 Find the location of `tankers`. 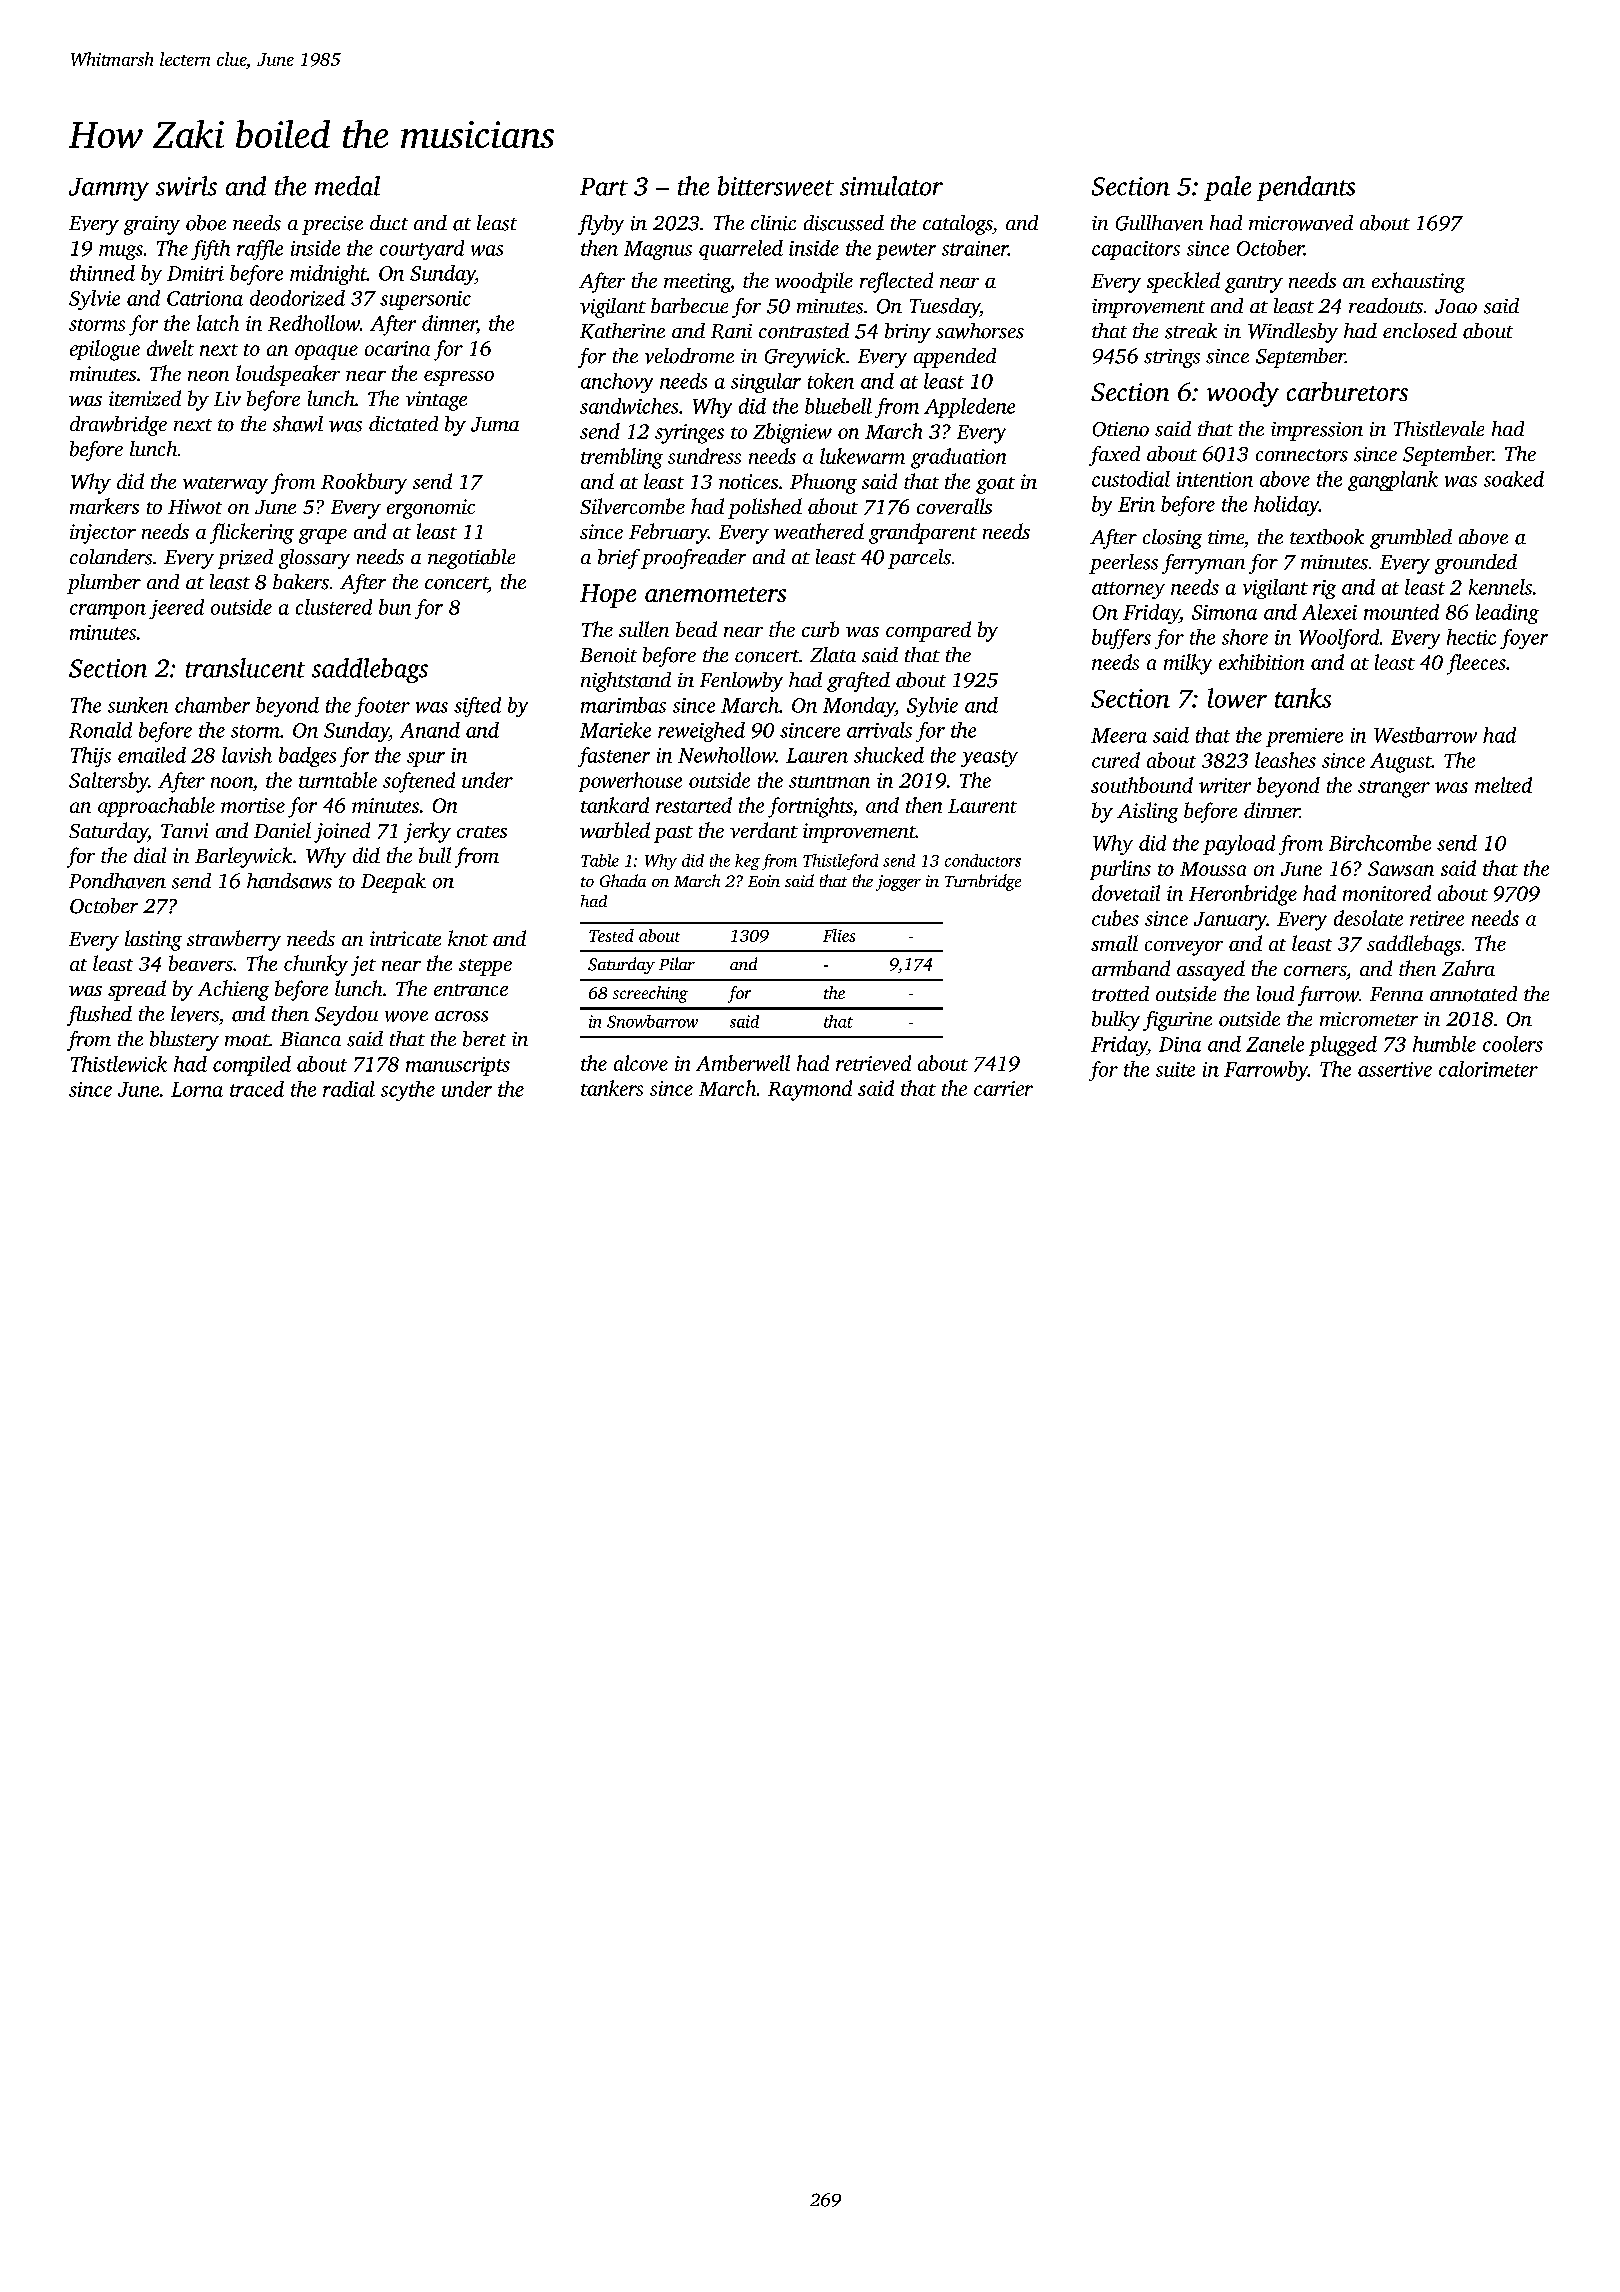

tankers is located at coordinates (612, 1088).
